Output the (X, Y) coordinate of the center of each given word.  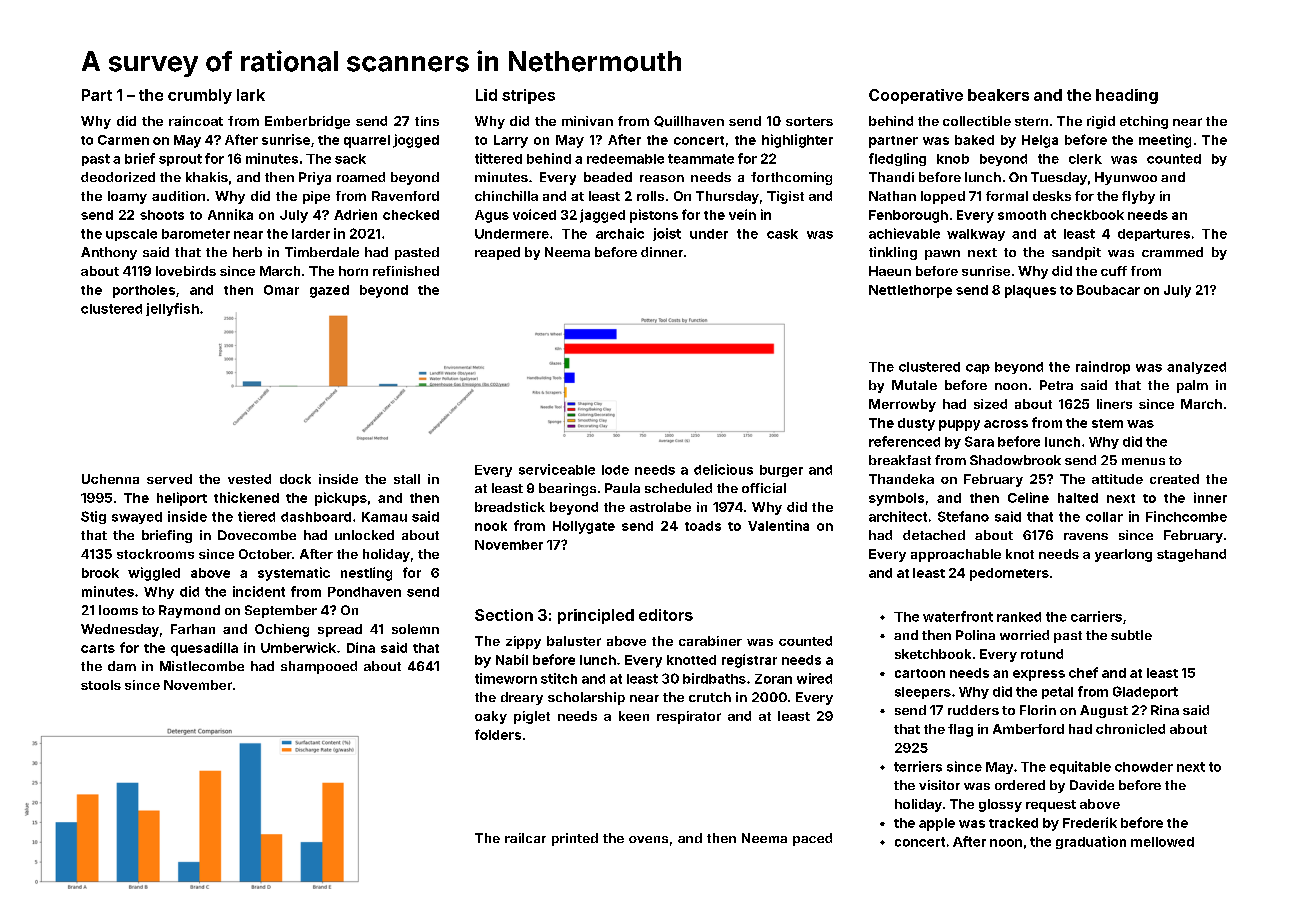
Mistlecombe (202, 666)
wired (814, 678)
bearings (567, 489)
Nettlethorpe (910, 291)
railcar (525, 838)
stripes (528, 96)
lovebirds (186, 271)
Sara (979, 441)
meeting (1165, 141)
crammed (1172, 252)
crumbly (200, 96)
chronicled (1130, 729)
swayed (137, 518)
